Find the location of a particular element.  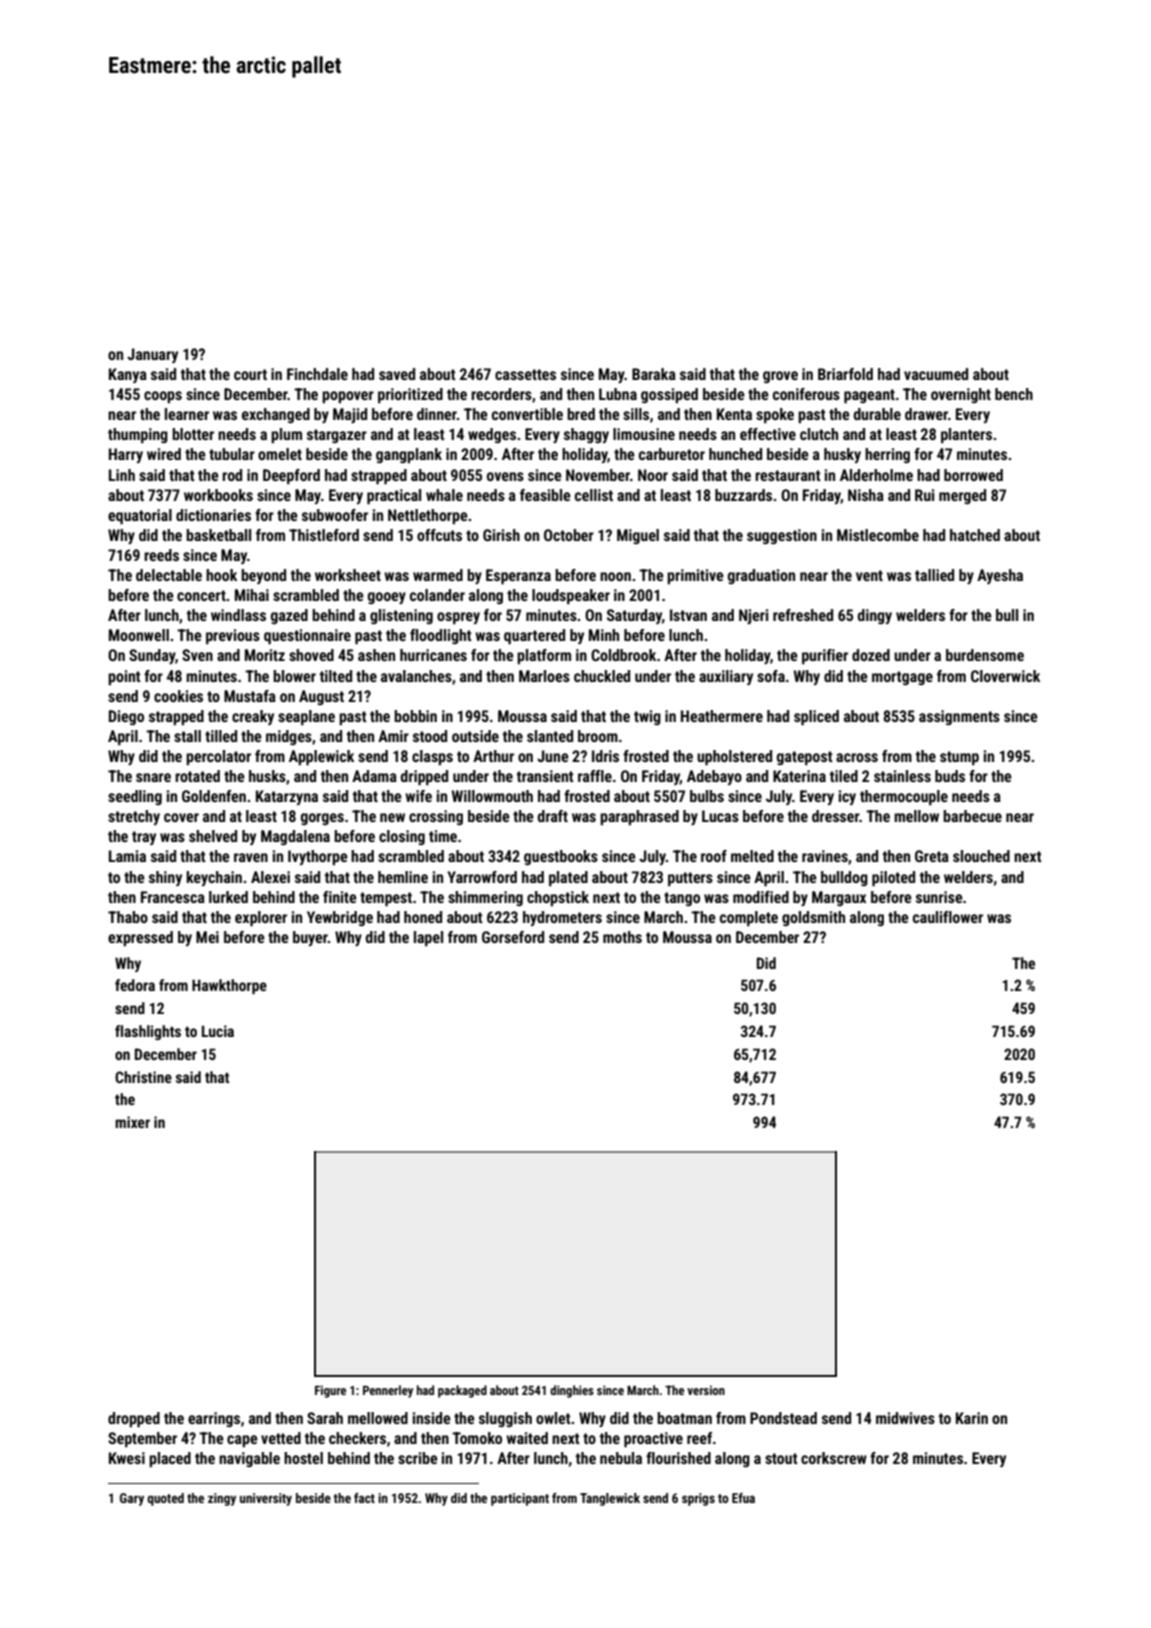

point is located at coordinates (124, 678).
